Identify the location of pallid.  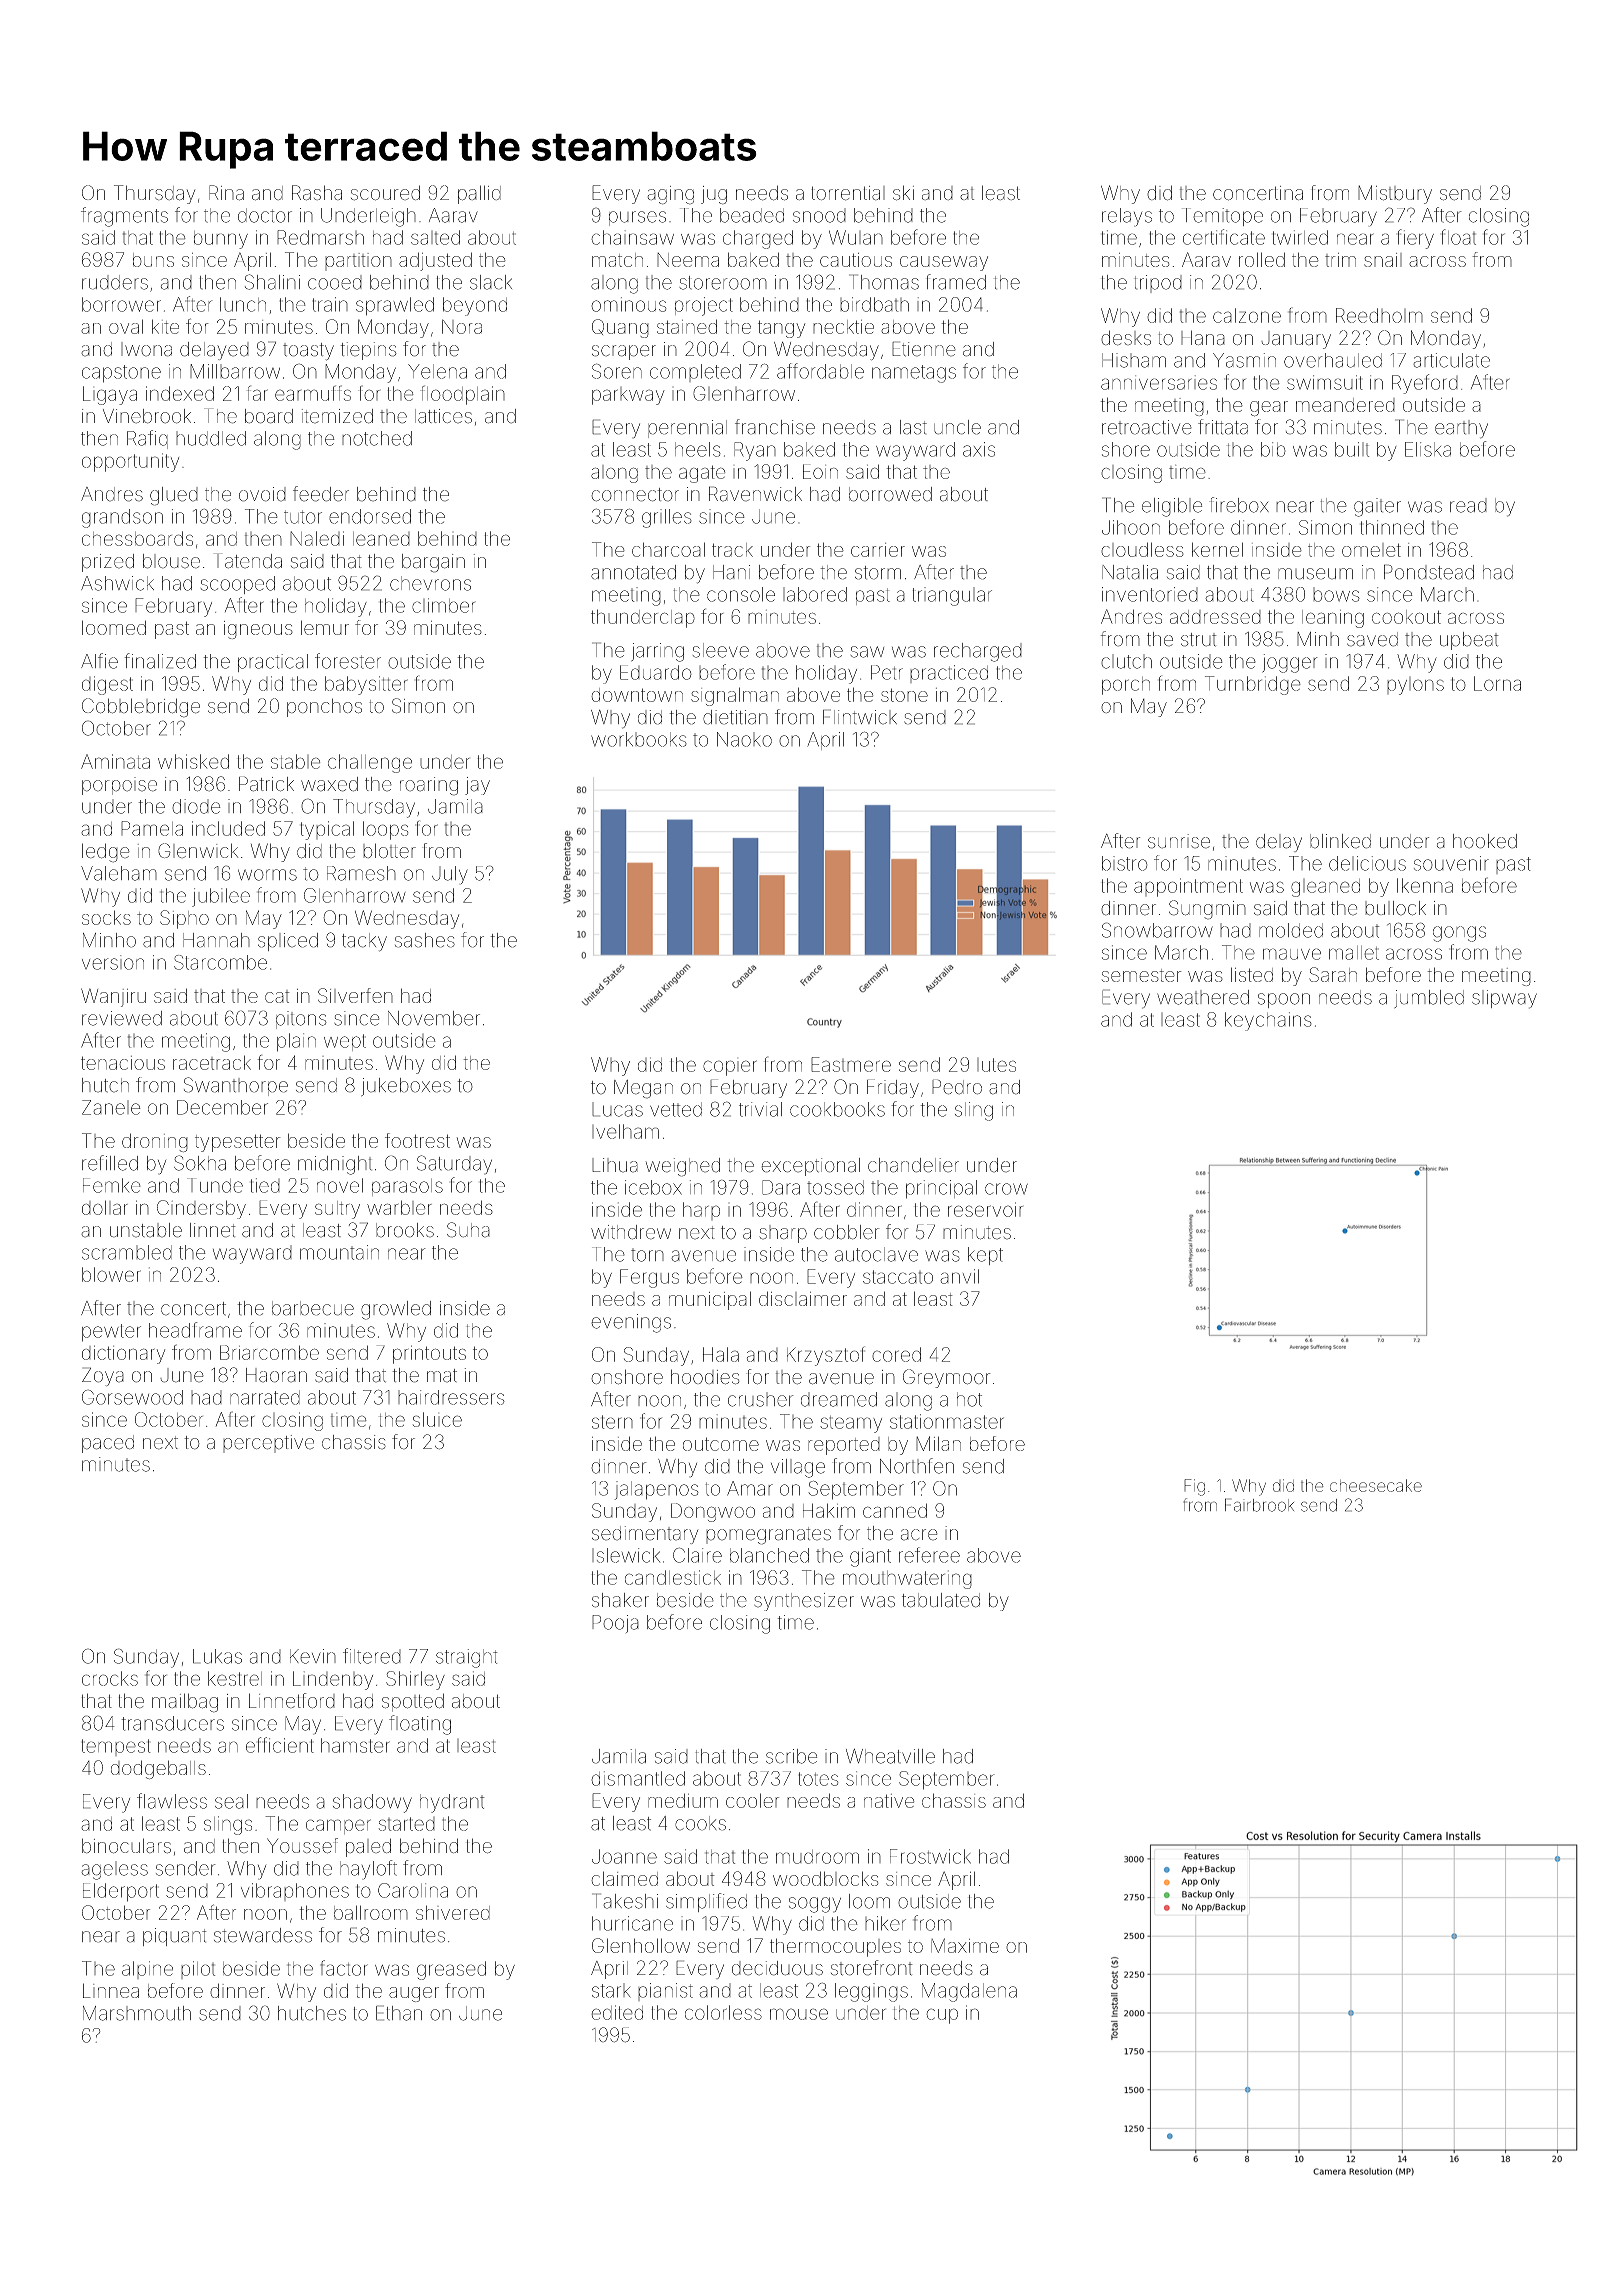
(479, 194).
